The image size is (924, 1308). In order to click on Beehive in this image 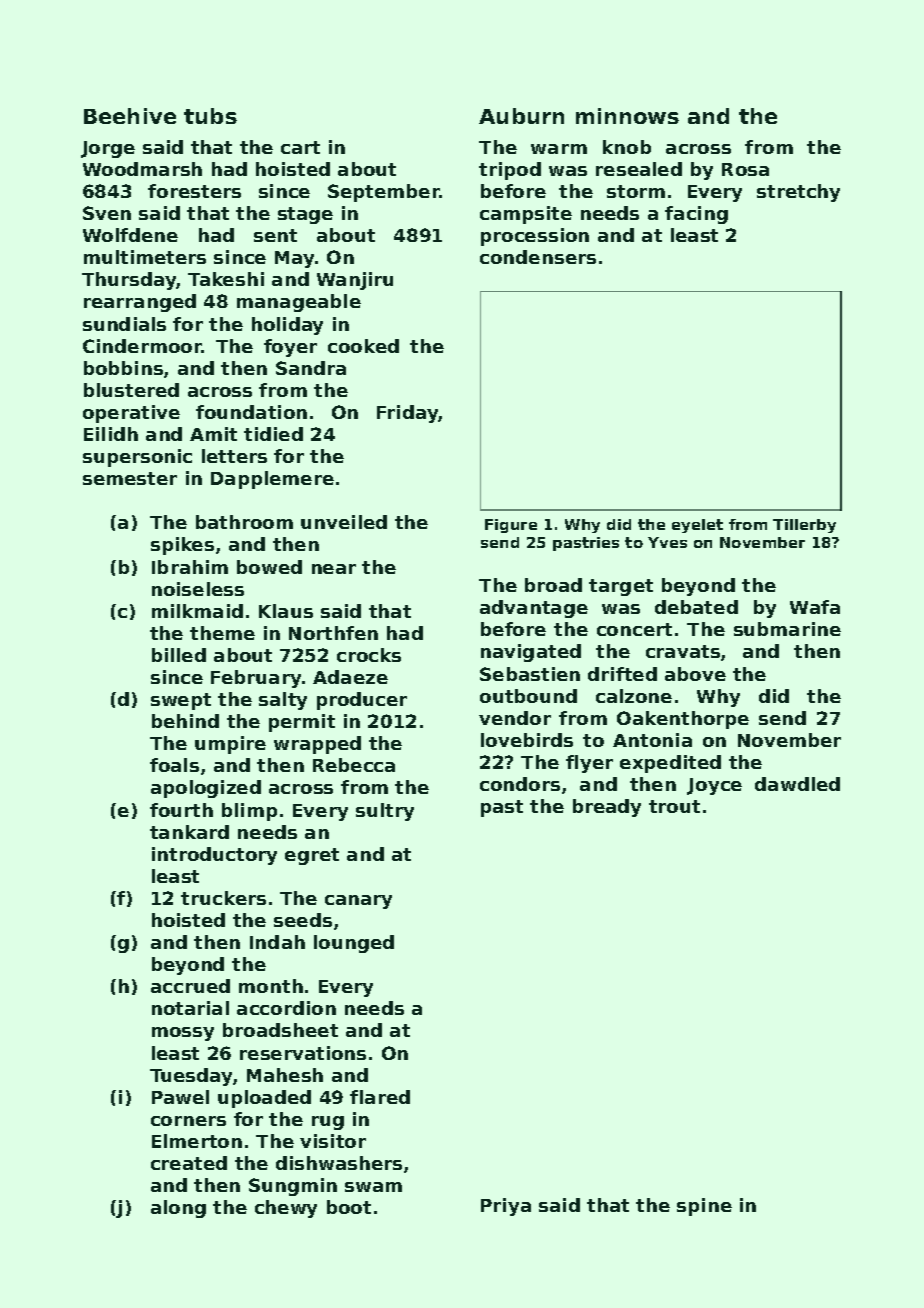, I will do `click(130, 116)`.
